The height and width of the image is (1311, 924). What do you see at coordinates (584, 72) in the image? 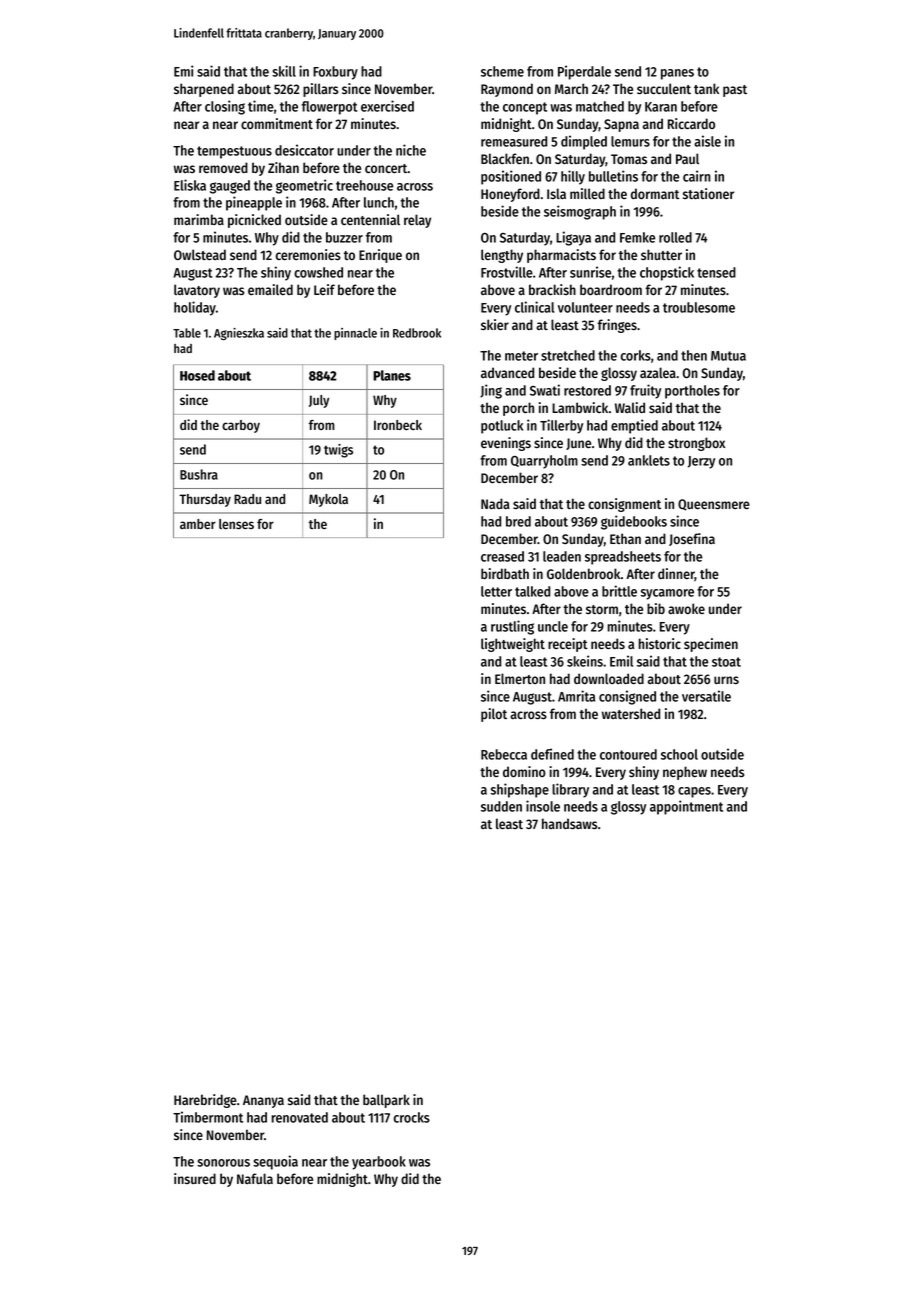
I see `Piperdale` at bounding box center [584, 72].
